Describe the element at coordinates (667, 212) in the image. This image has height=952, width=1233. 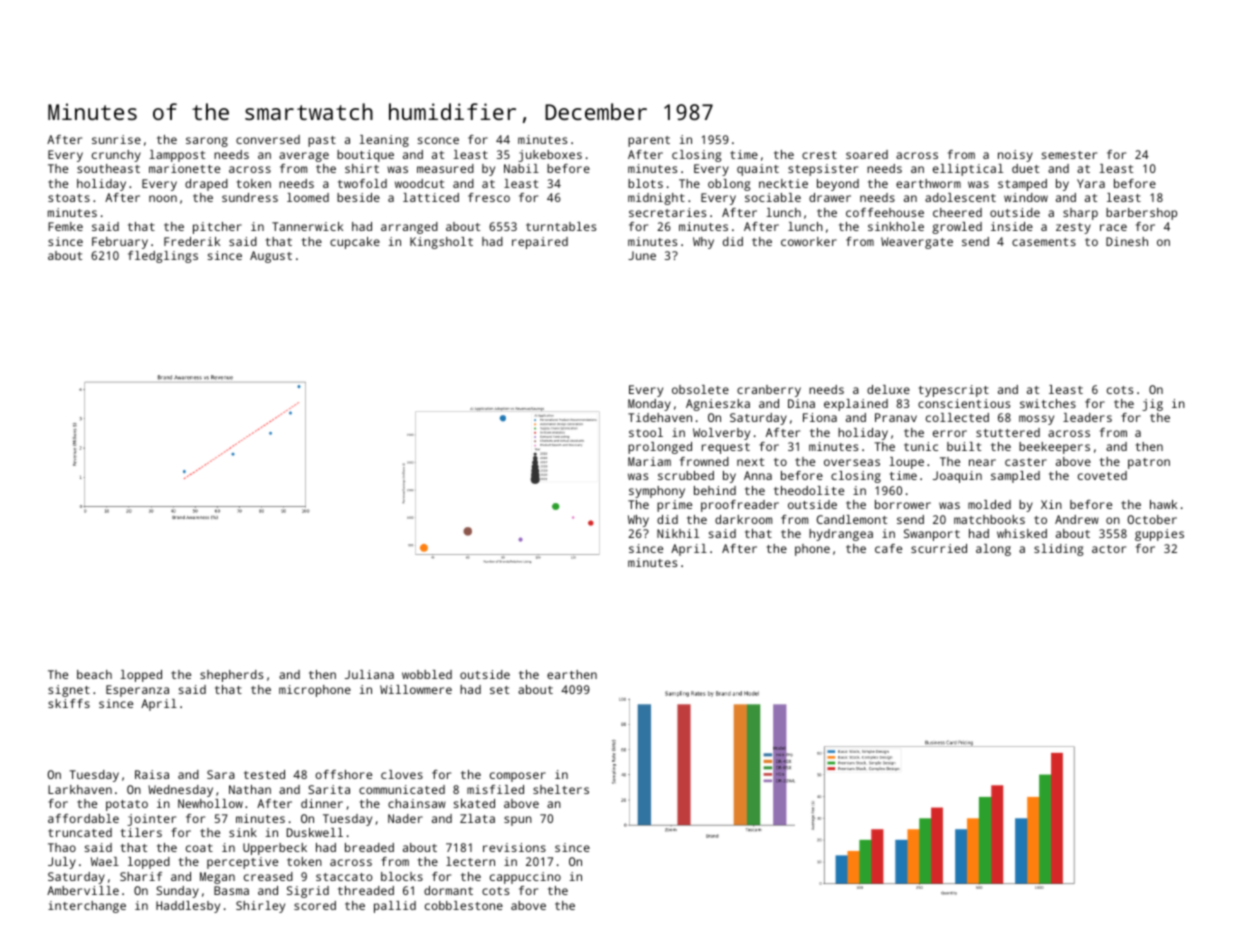
I see `secretaries` at that location.
